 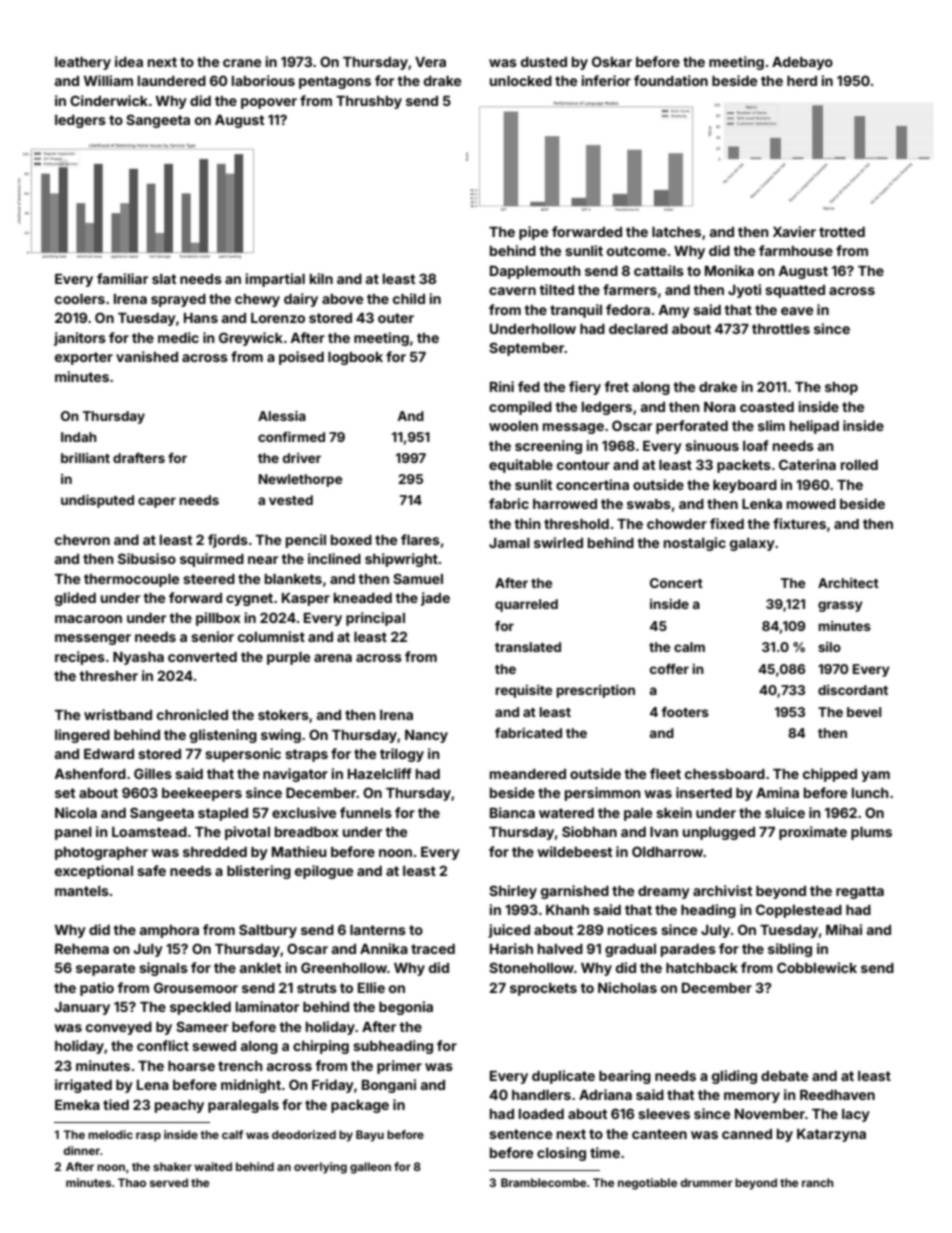 I want to click on eave, so click(x=797, y=311).
